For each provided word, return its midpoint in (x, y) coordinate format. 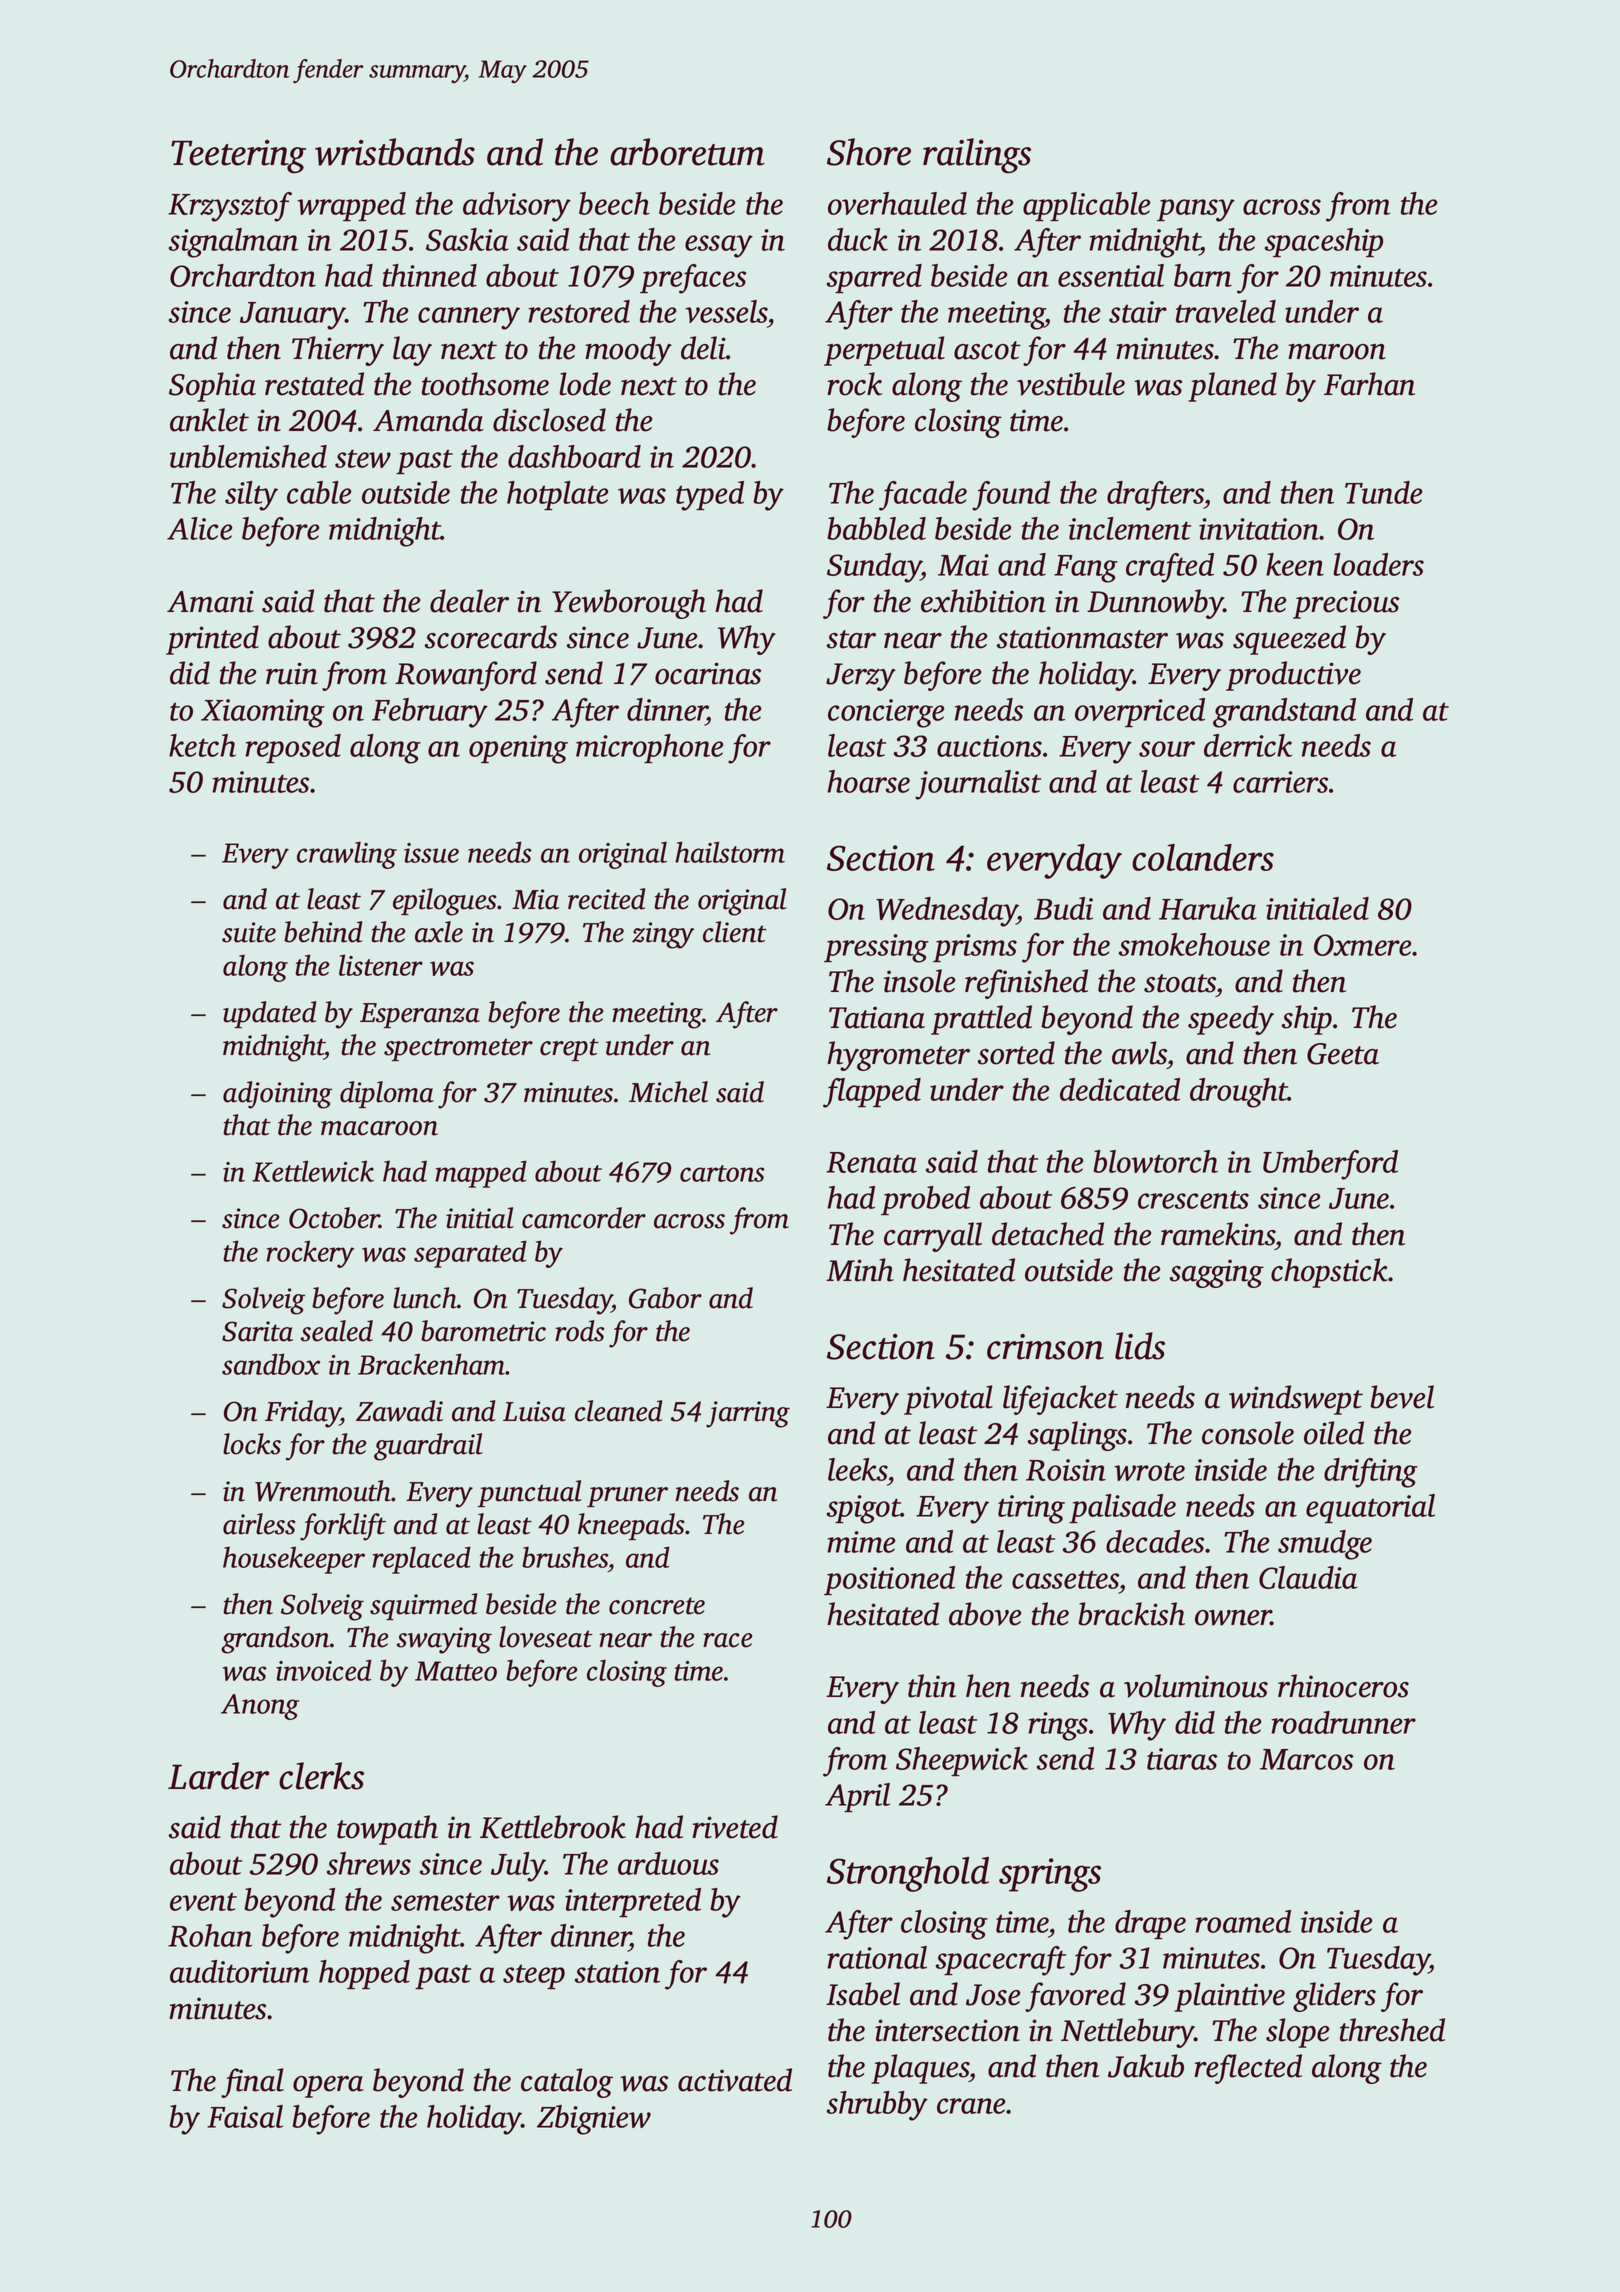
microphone (650, 748)
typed (710, 496)
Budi (1063, 908)
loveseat (546, 1637)
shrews (369, 1863)
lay (412, 351)
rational (877, 1957)
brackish (1131, 1614)
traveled (1226, 311)
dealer (469, 601)
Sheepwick (962, 1761)
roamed (1243, 1921)
